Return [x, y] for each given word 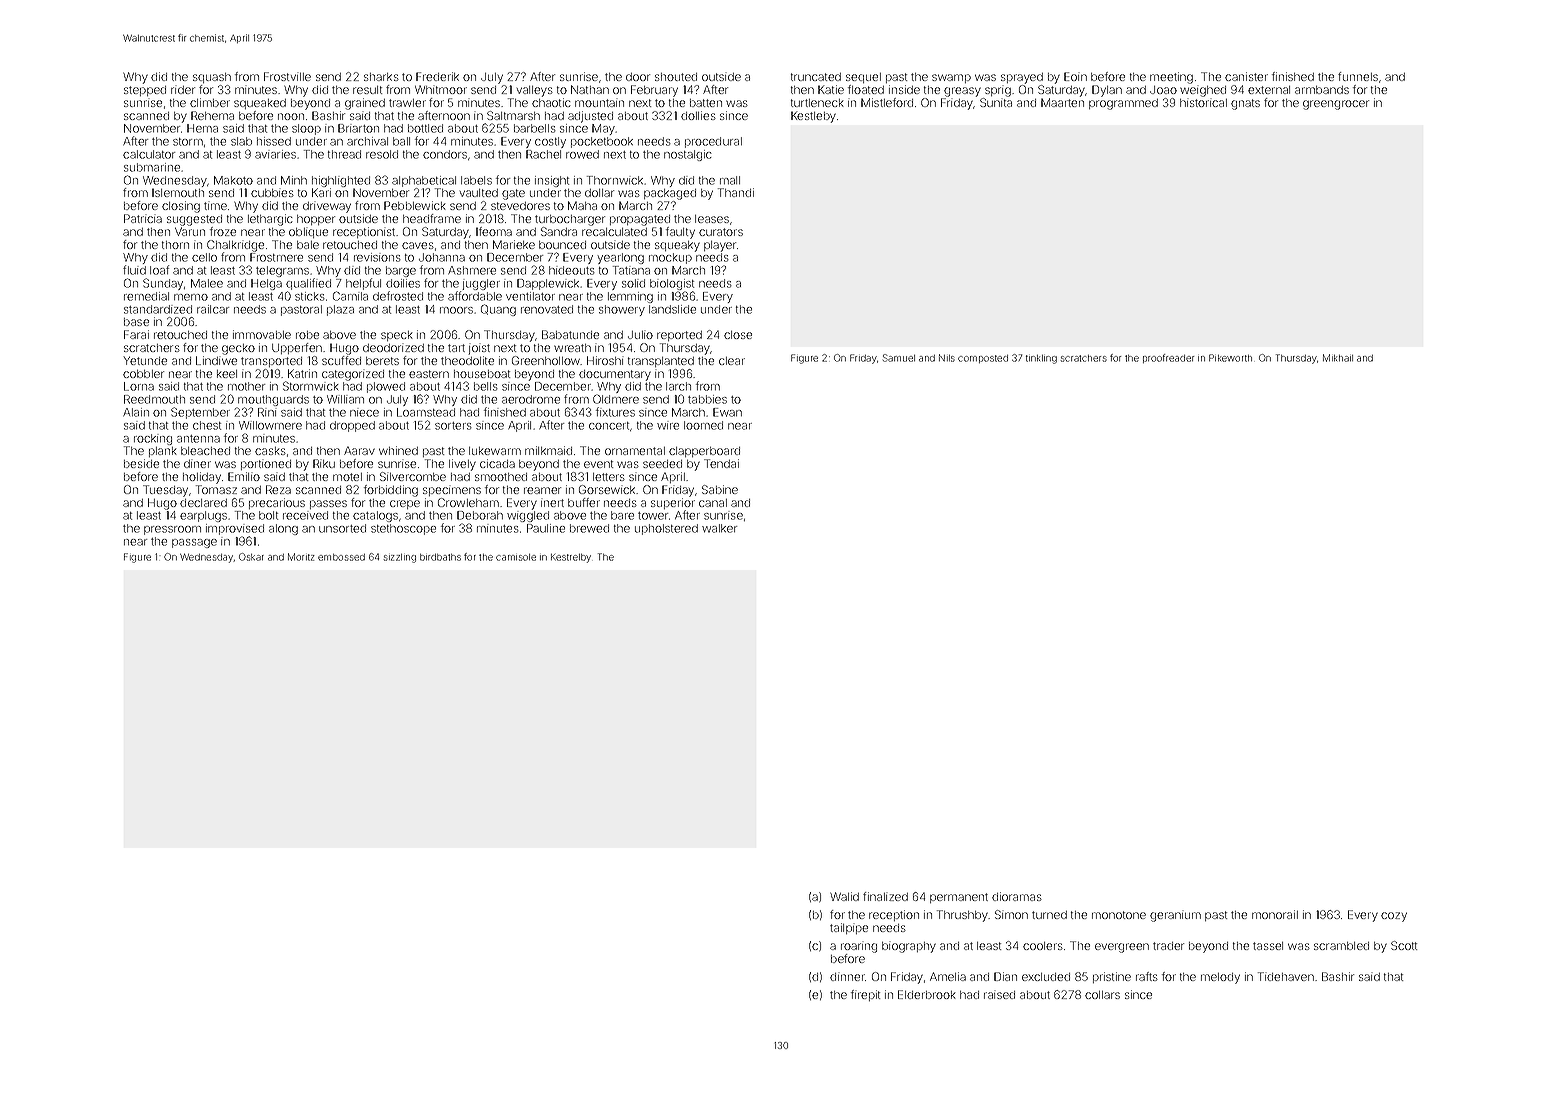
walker [719, 528]
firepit [865, 995]
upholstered [666, 529]
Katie [831, 89]
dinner [847, 976]
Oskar [251, 557]
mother [246, 386]
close [738, 335]
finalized [885, 896]
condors [445, 154]
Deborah [480, 515]
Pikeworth [1230, 358]
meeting [1171, 78]
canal [713, 503]
